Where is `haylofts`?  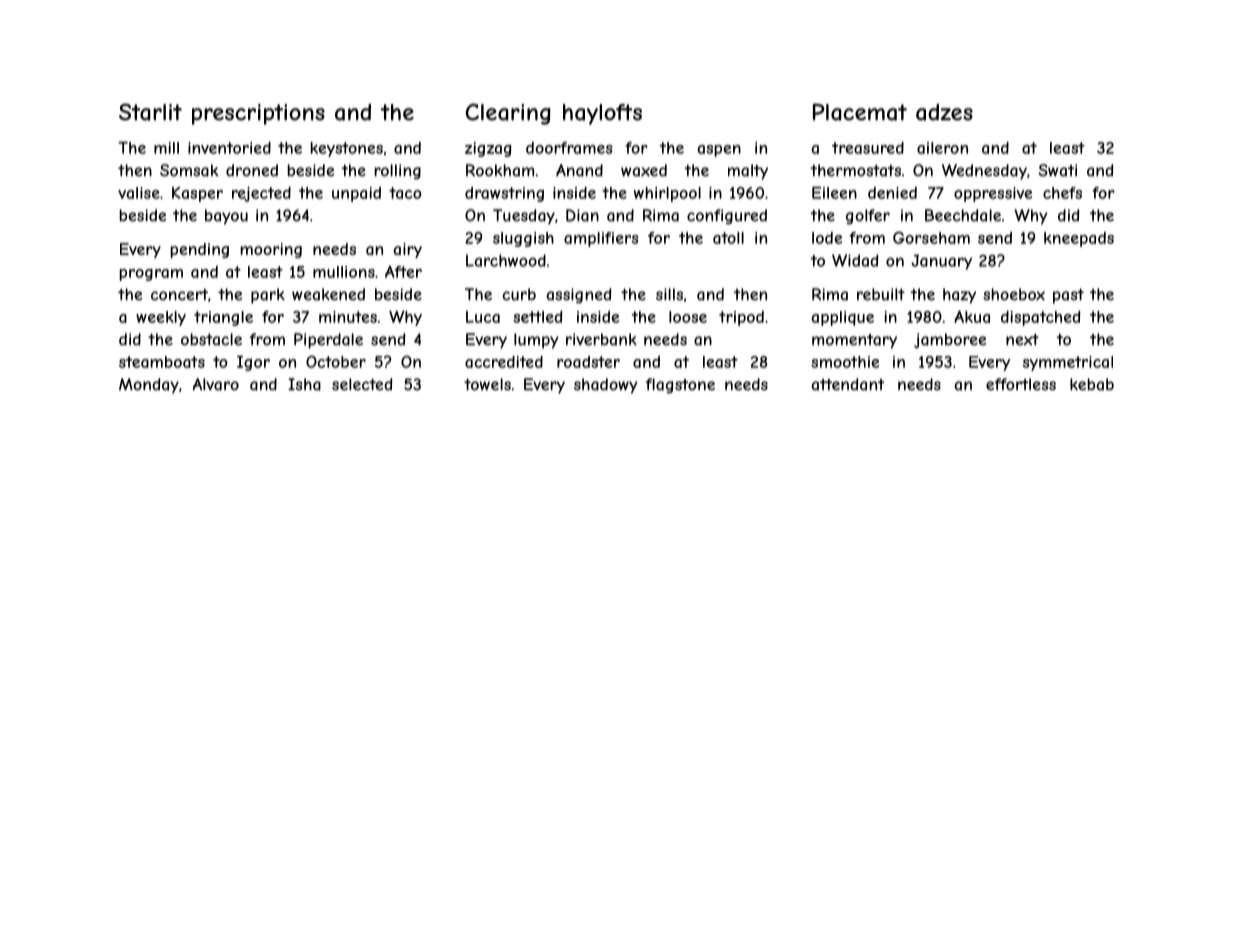 haylofts is located at coordinates (602, 114).
